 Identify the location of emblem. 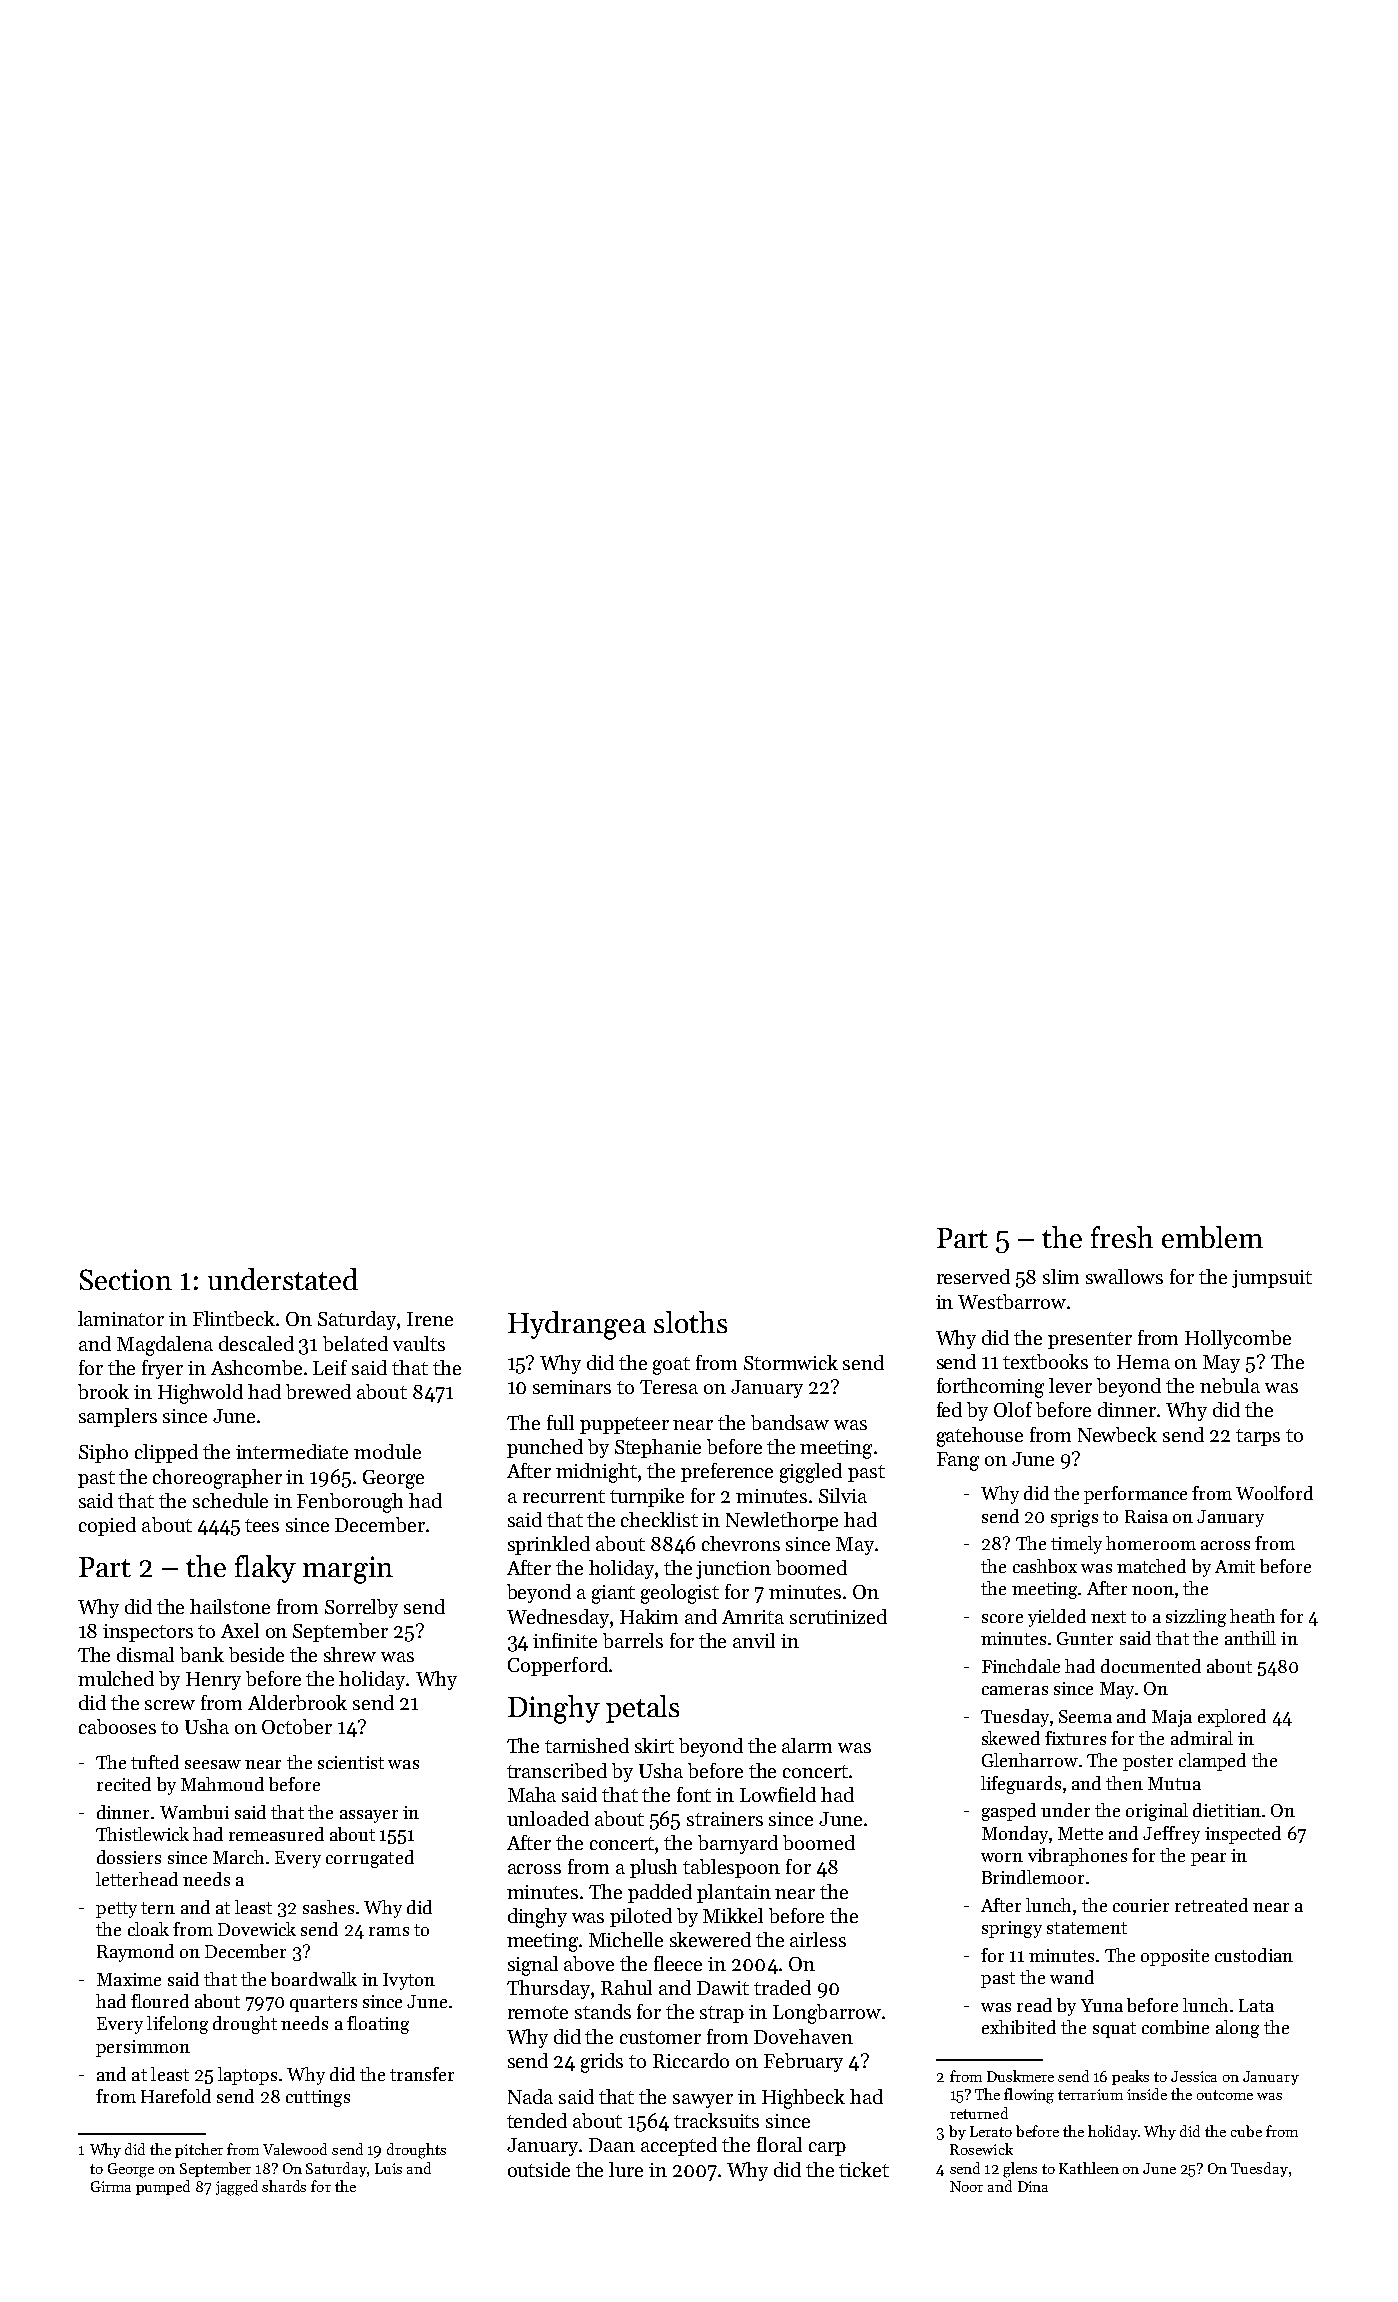
(1212, 1237).
